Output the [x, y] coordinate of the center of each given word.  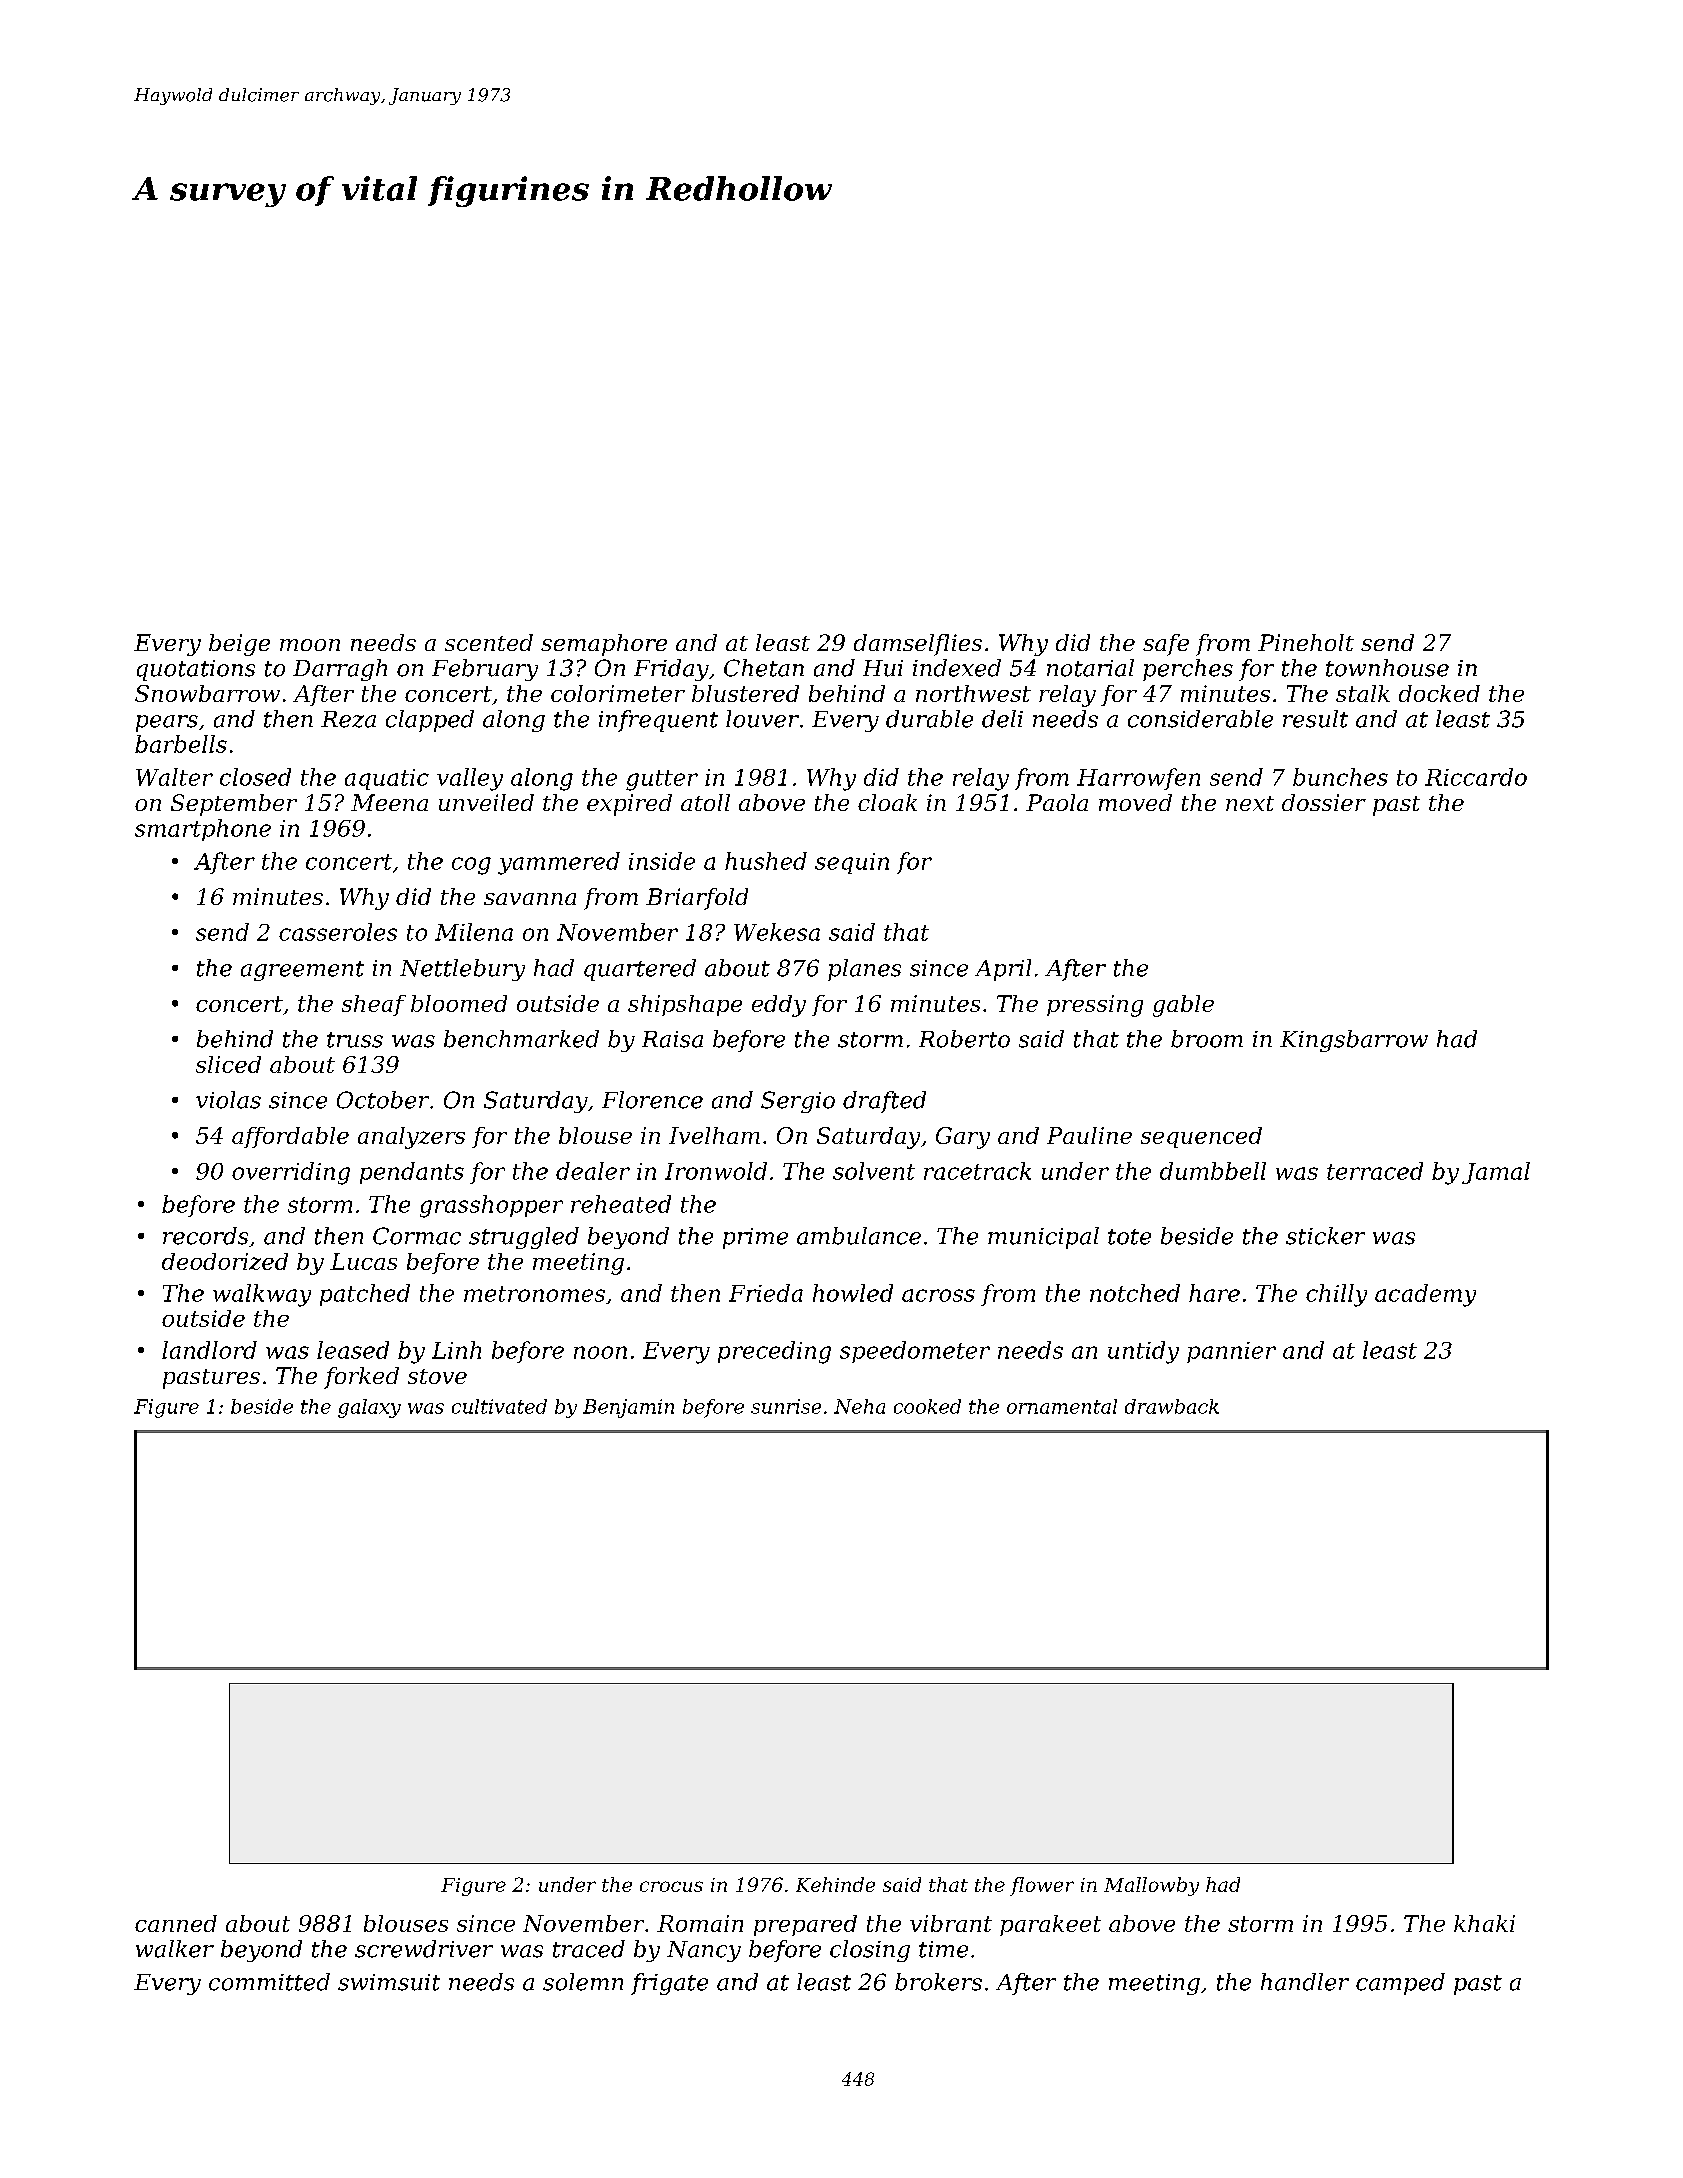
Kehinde [835, 1884]
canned [176, 1923]
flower [1042, 1886]
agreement [302, 971]
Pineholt [1306, 642]
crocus [671, 1886]
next [1250, 803]
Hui [883, 668]
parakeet [1050, 1925]
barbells [181, 744]
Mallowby [1151, 1886]
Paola [1057, 802]
